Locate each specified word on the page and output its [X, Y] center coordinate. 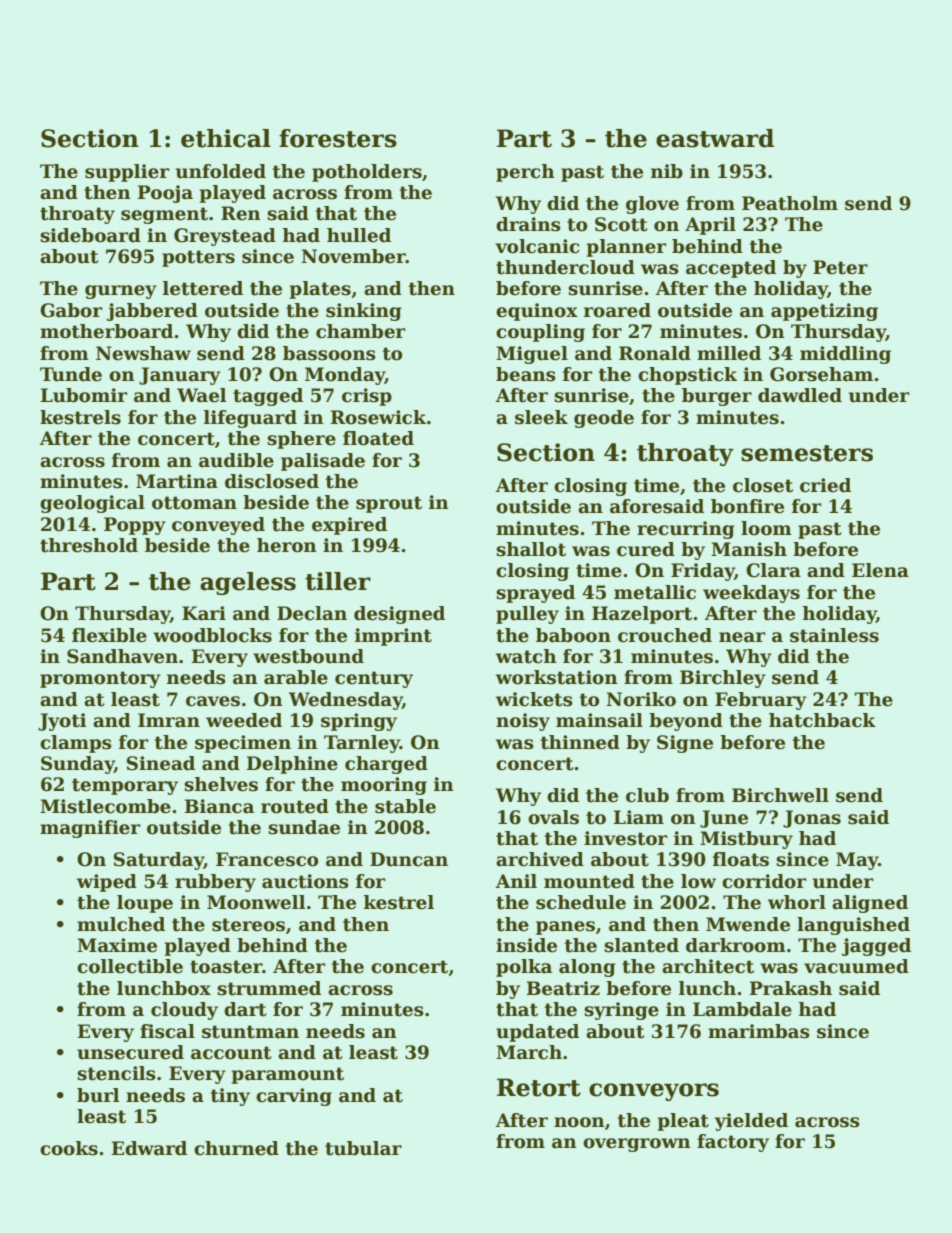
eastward [715, 138]
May [857, 861]
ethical [226, 138]
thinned [580, 742]
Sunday [77, 765]
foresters [338, 138]
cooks [69, 1148]
